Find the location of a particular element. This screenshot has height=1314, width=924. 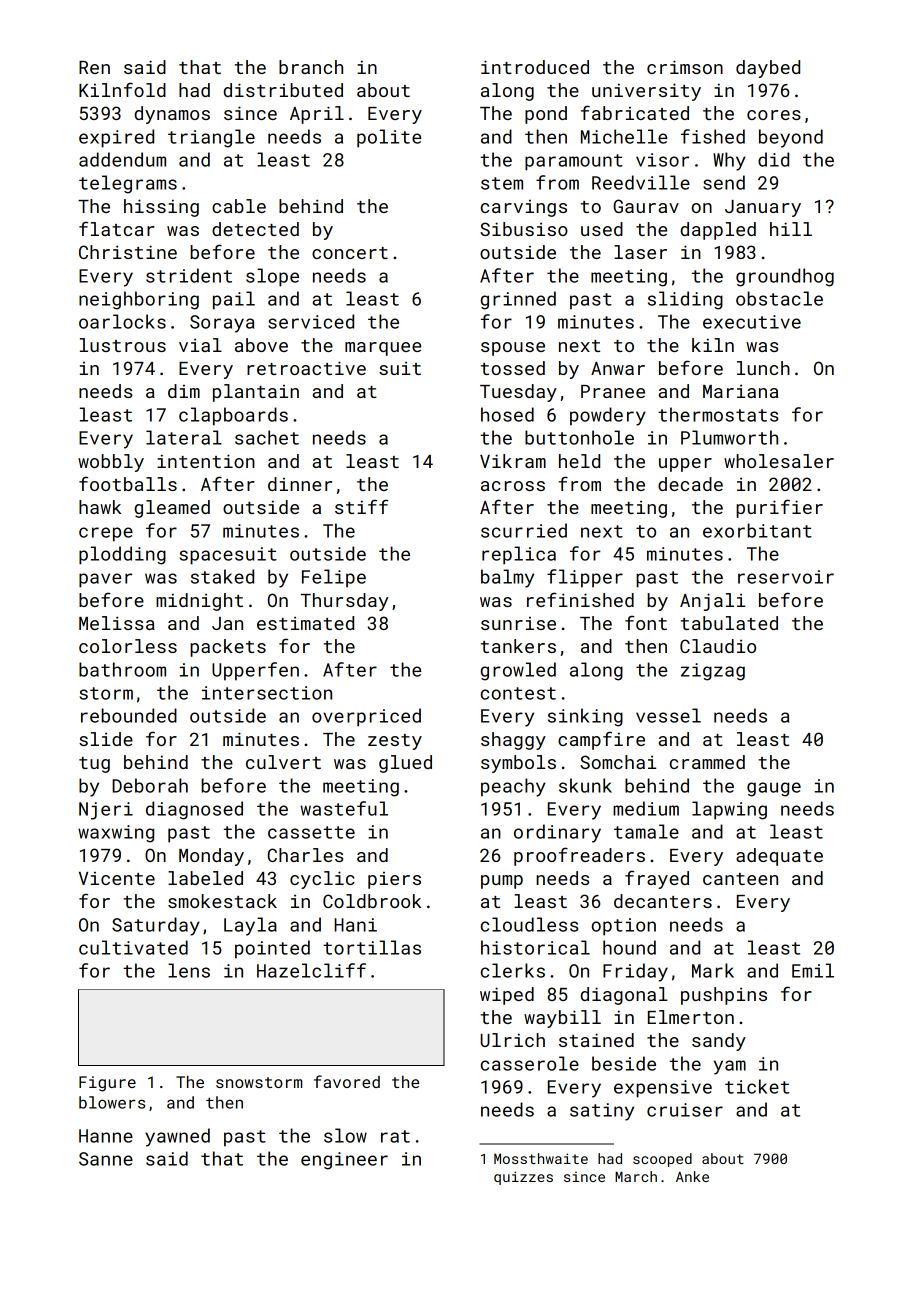

grinned is located at coordinates (518, 300).
